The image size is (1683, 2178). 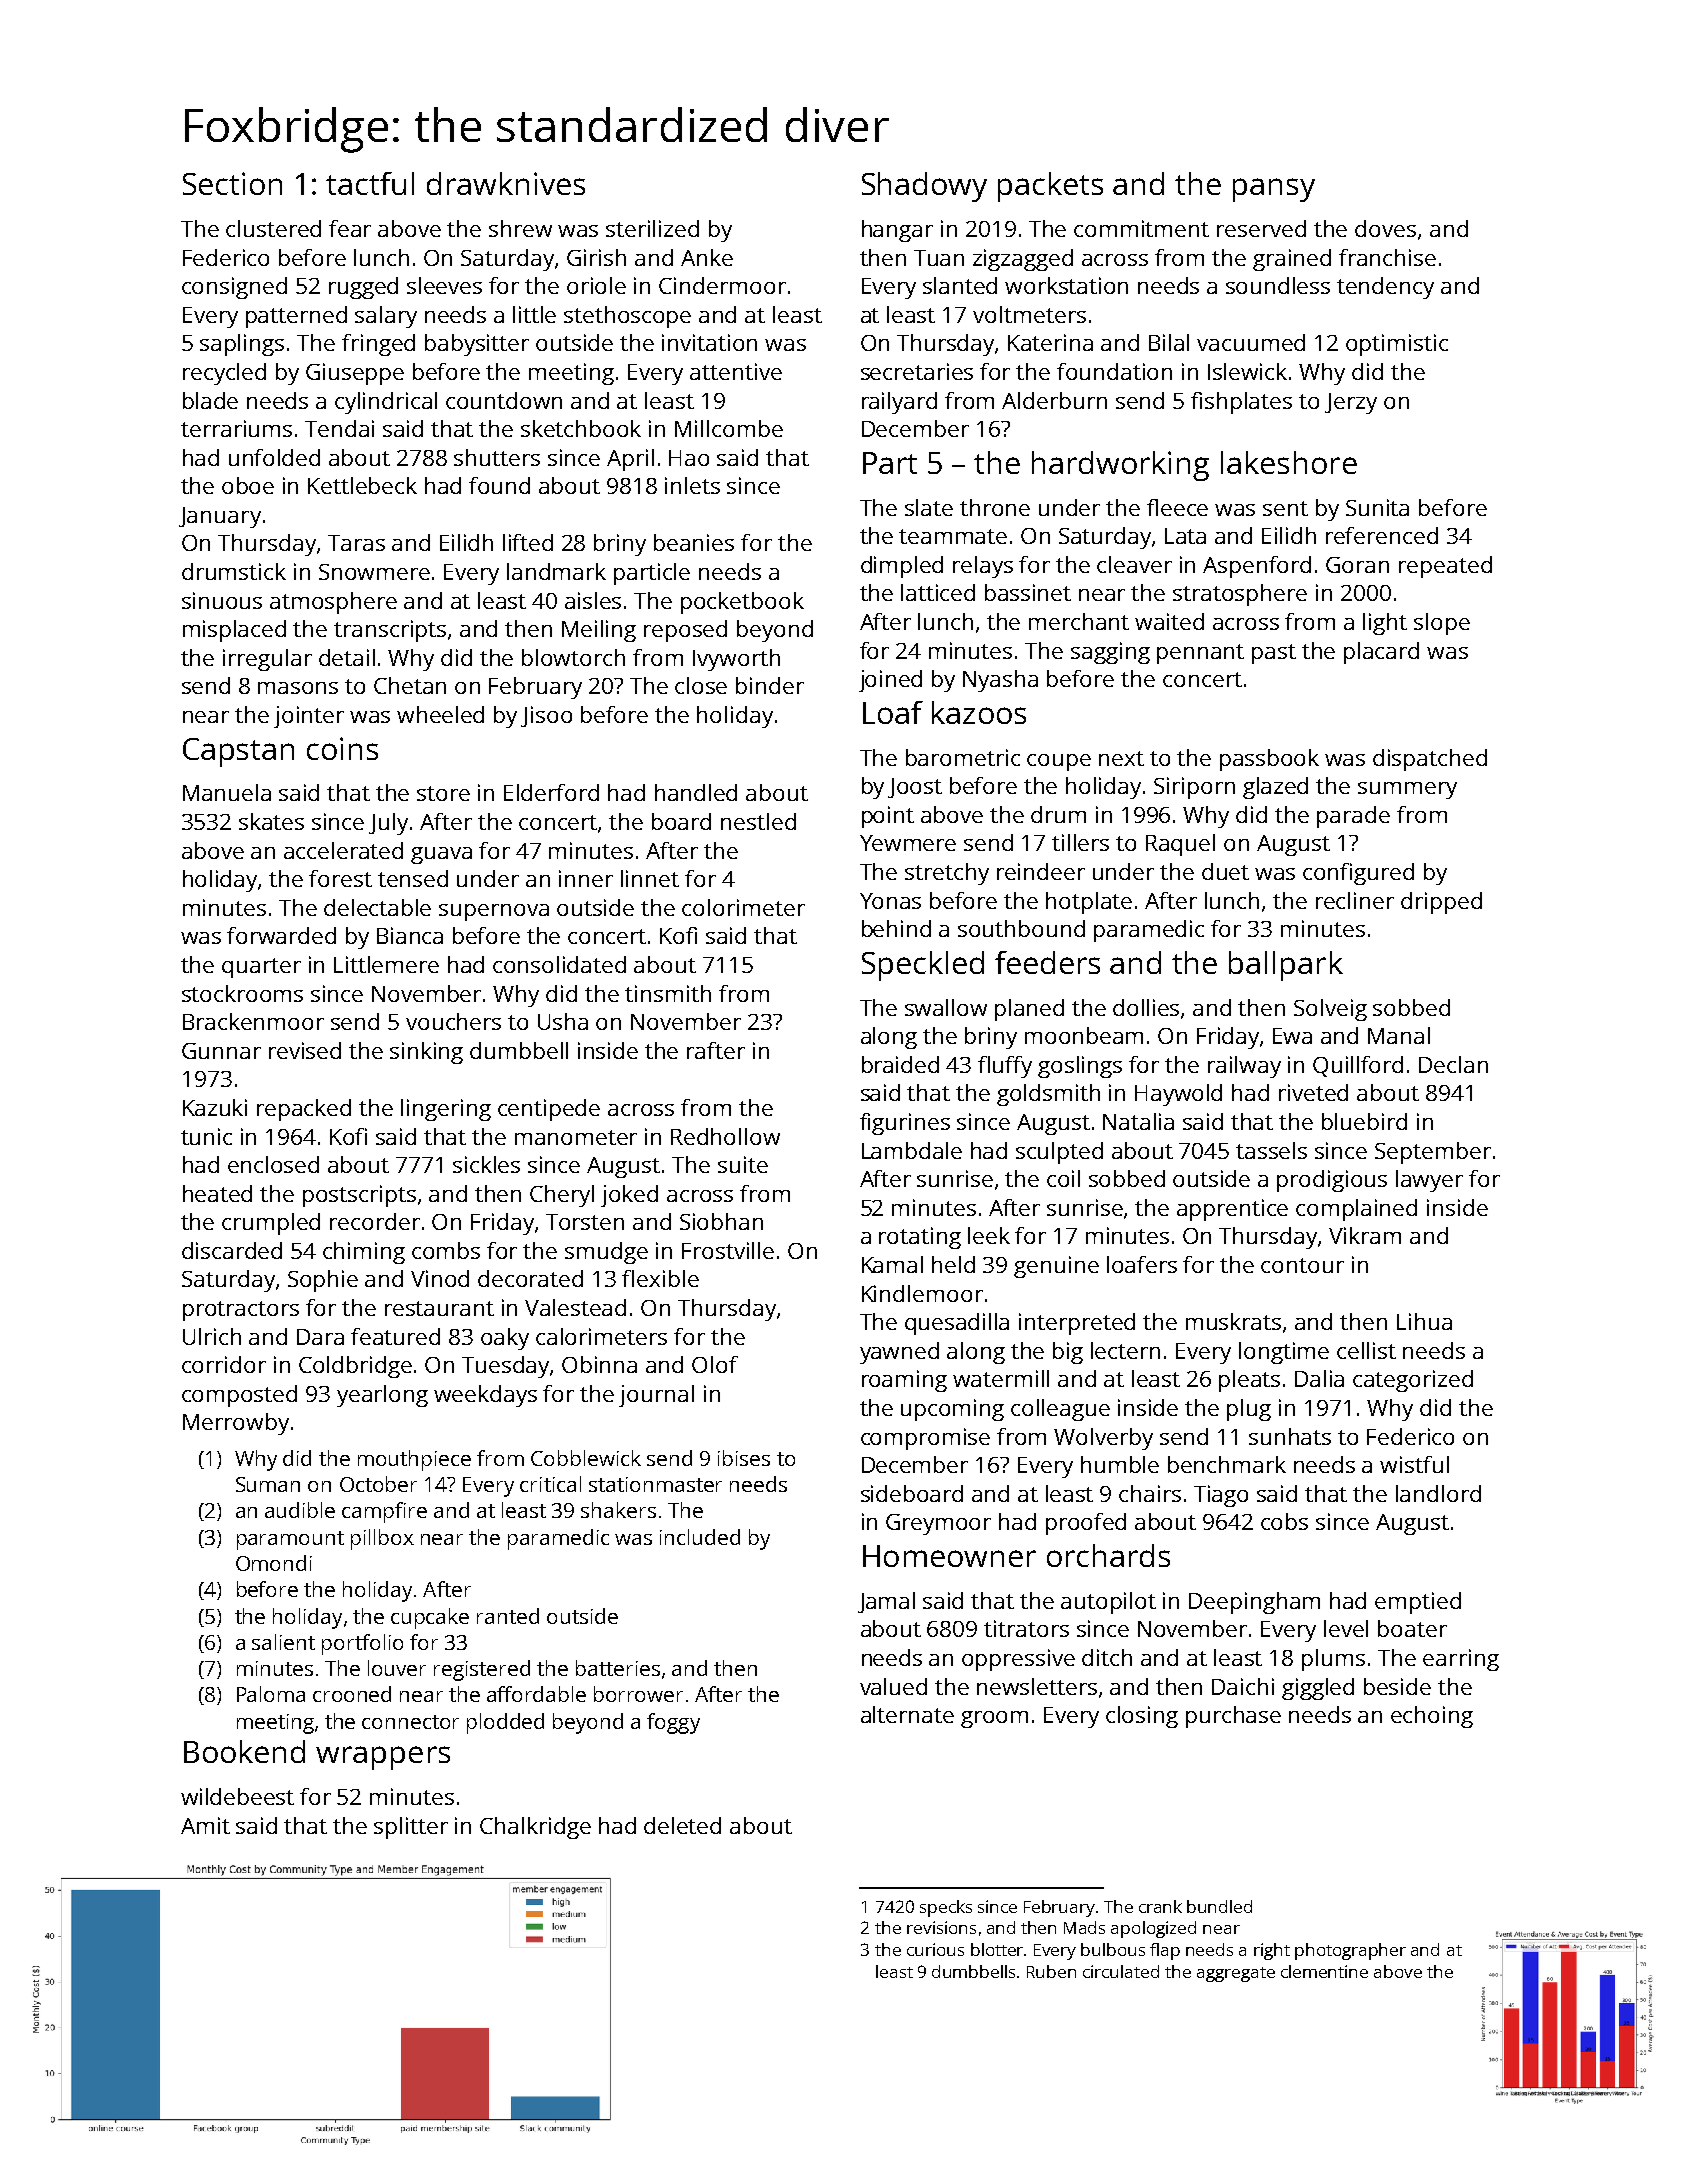 I want to click on rugged, so click(x=363, y=288).
